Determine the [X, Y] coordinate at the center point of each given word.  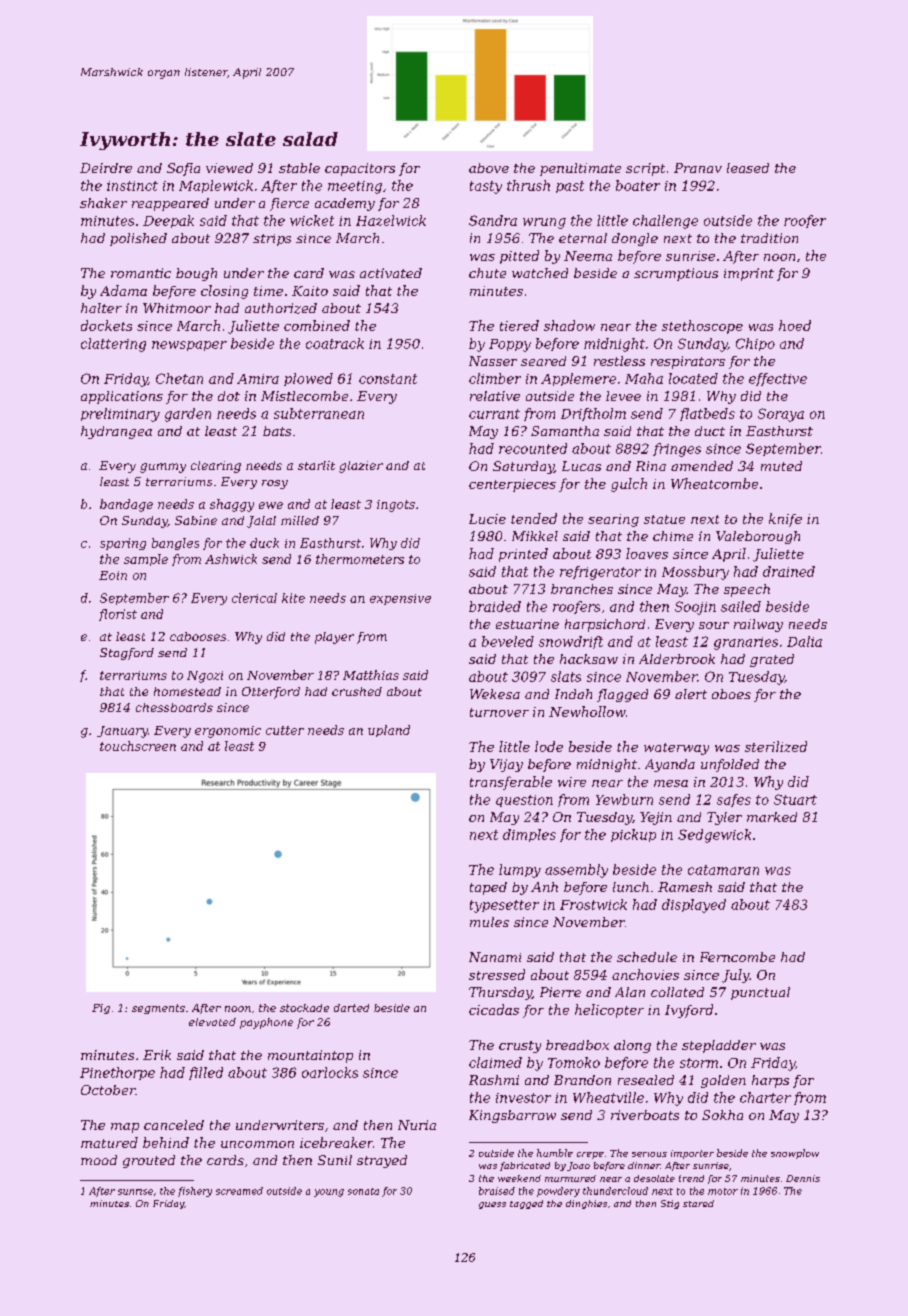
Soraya [781, 415]
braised [497, 1191]
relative [495, 396]
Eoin [113, 575]
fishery [195, 1192]
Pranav [698, 168]
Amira [258, 379]
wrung [544, 223]
